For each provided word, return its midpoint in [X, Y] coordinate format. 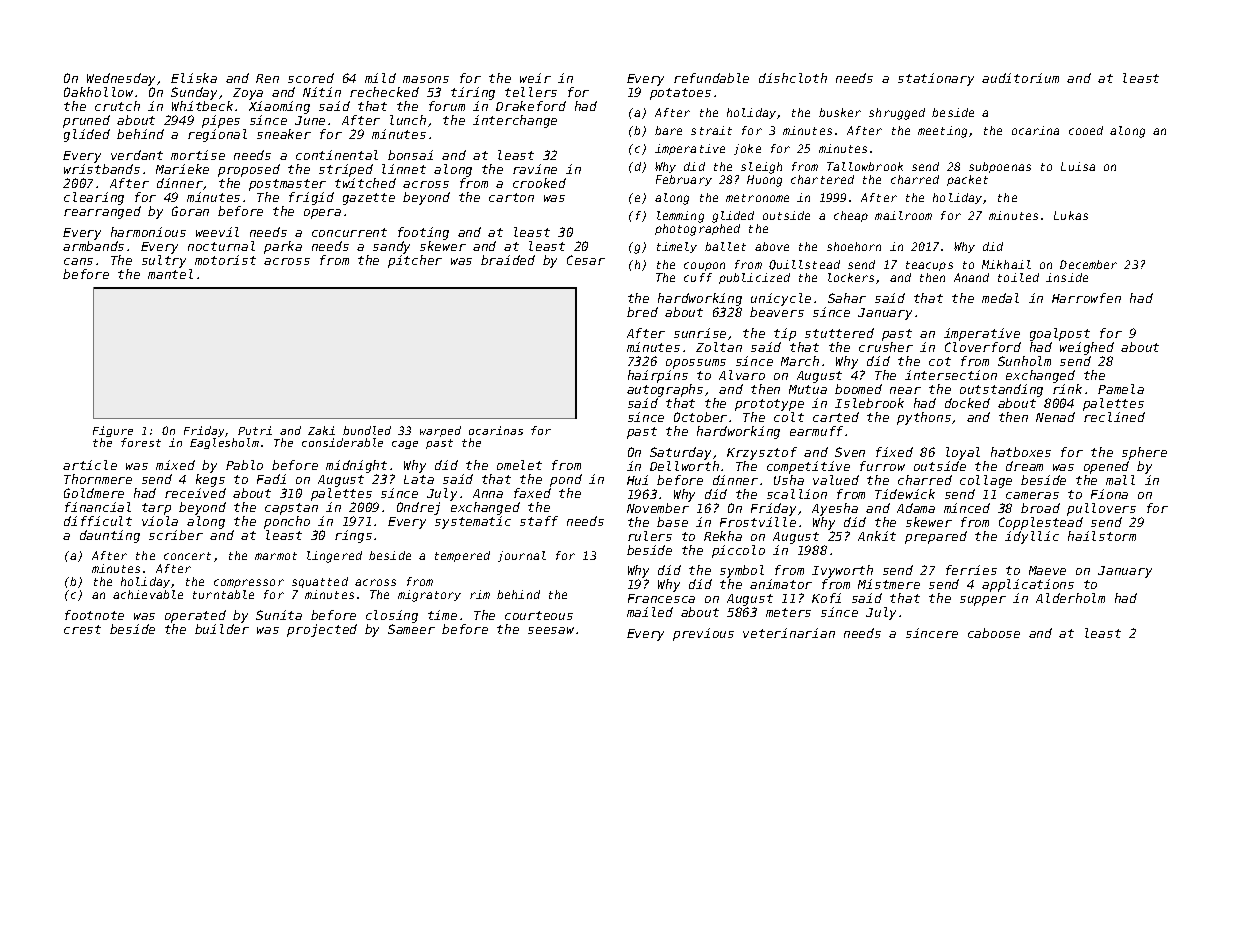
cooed [1086, 130]
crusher [886, 347]
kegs [210, 480]
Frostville [758, 522]
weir [535, 78]
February [684, 180]
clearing [94, 198]
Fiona [1109, 494]
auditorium [1020, 78]
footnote [94, 615]
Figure [113, 432]
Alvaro [742, 375]
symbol [742, 571]
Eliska [194, 78]
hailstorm [1102, 536]
